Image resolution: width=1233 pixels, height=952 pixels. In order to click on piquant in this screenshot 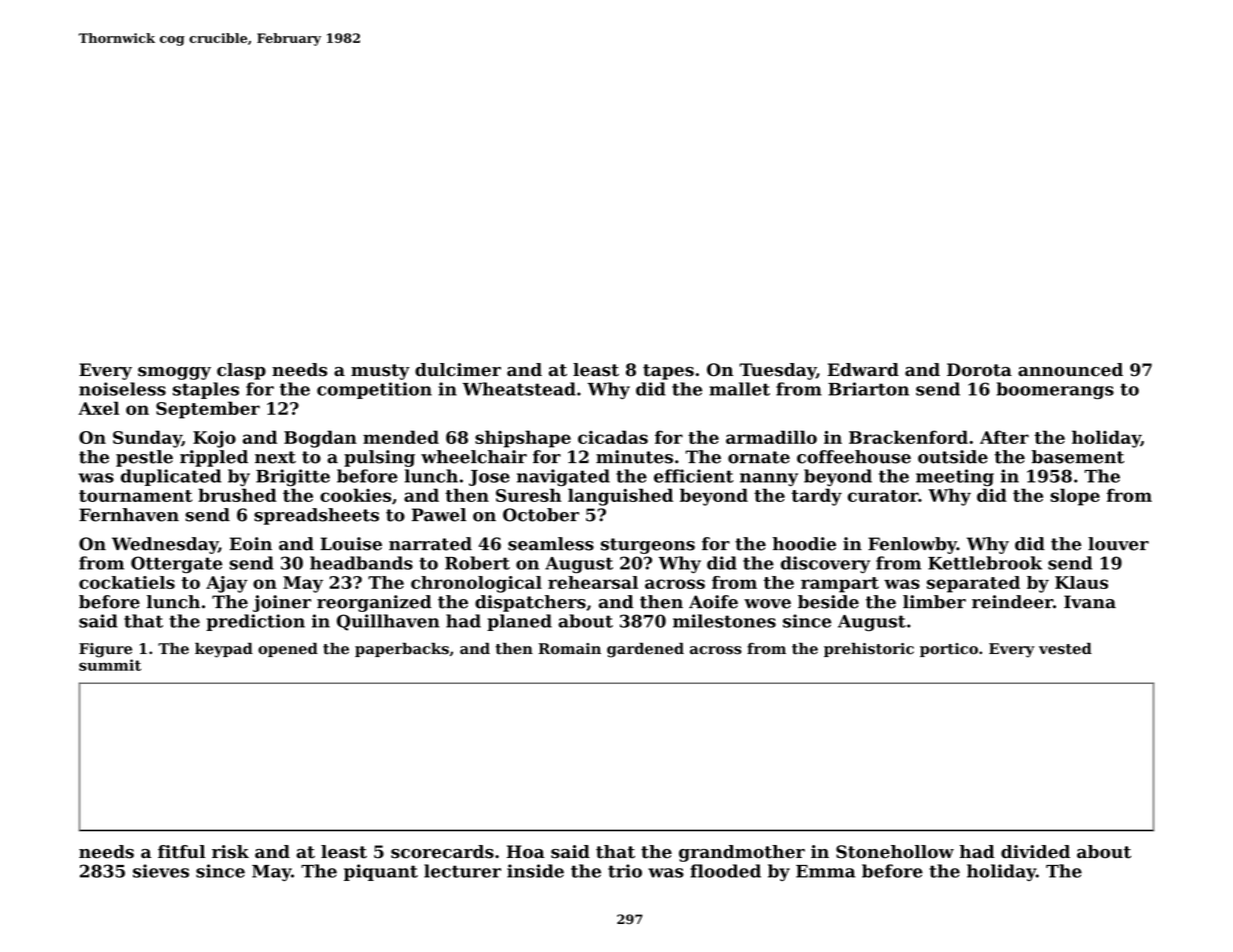, I will do `click(381, 872)`.
